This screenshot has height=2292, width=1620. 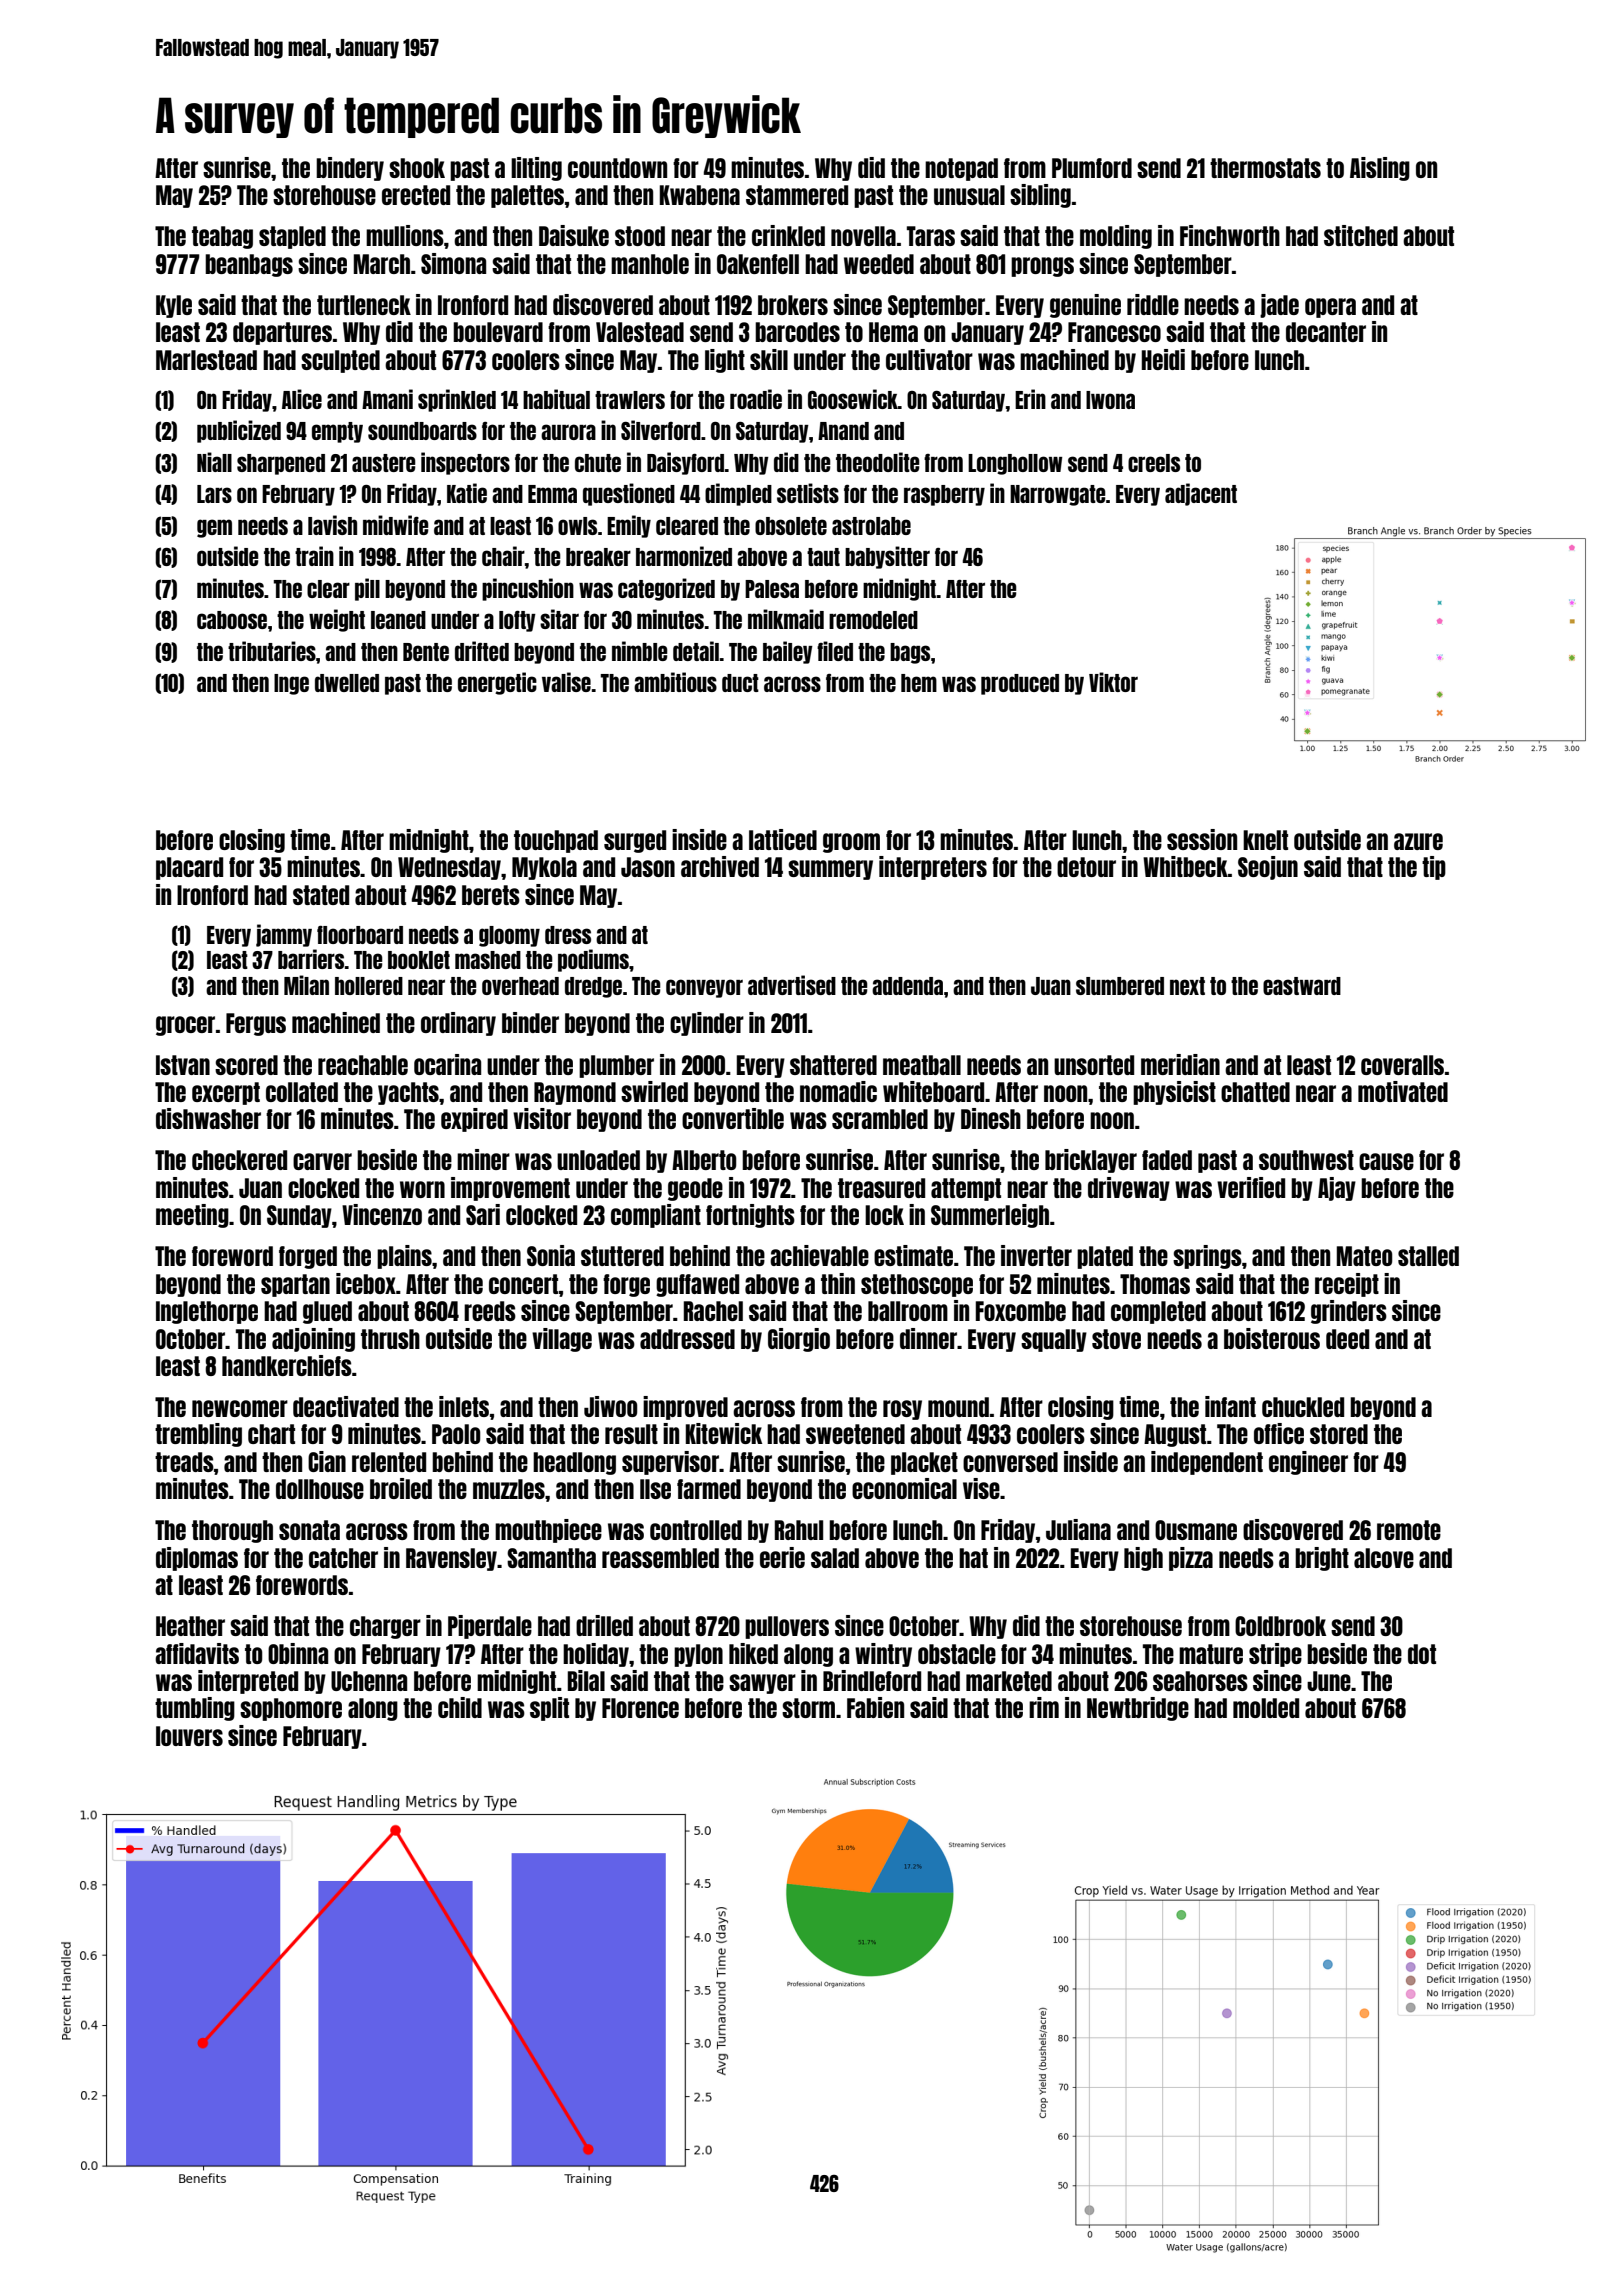 What do you see at coordinates (1326, 332) in the screenshot?
I see `decanter` at bounding box center [1326, 332].
